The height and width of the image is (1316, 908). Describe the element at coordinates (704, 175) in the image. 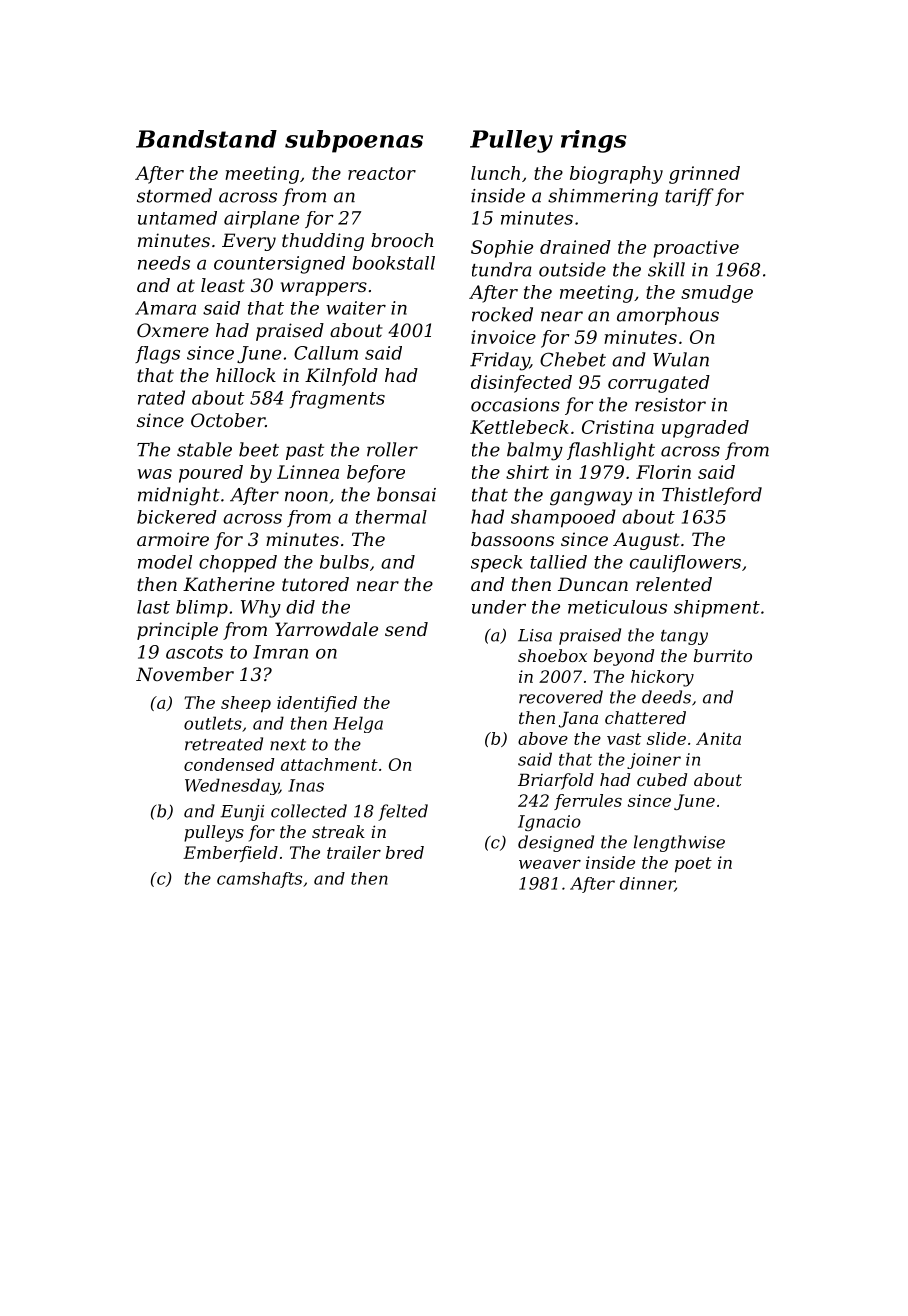

I see `grinned` at that location.
